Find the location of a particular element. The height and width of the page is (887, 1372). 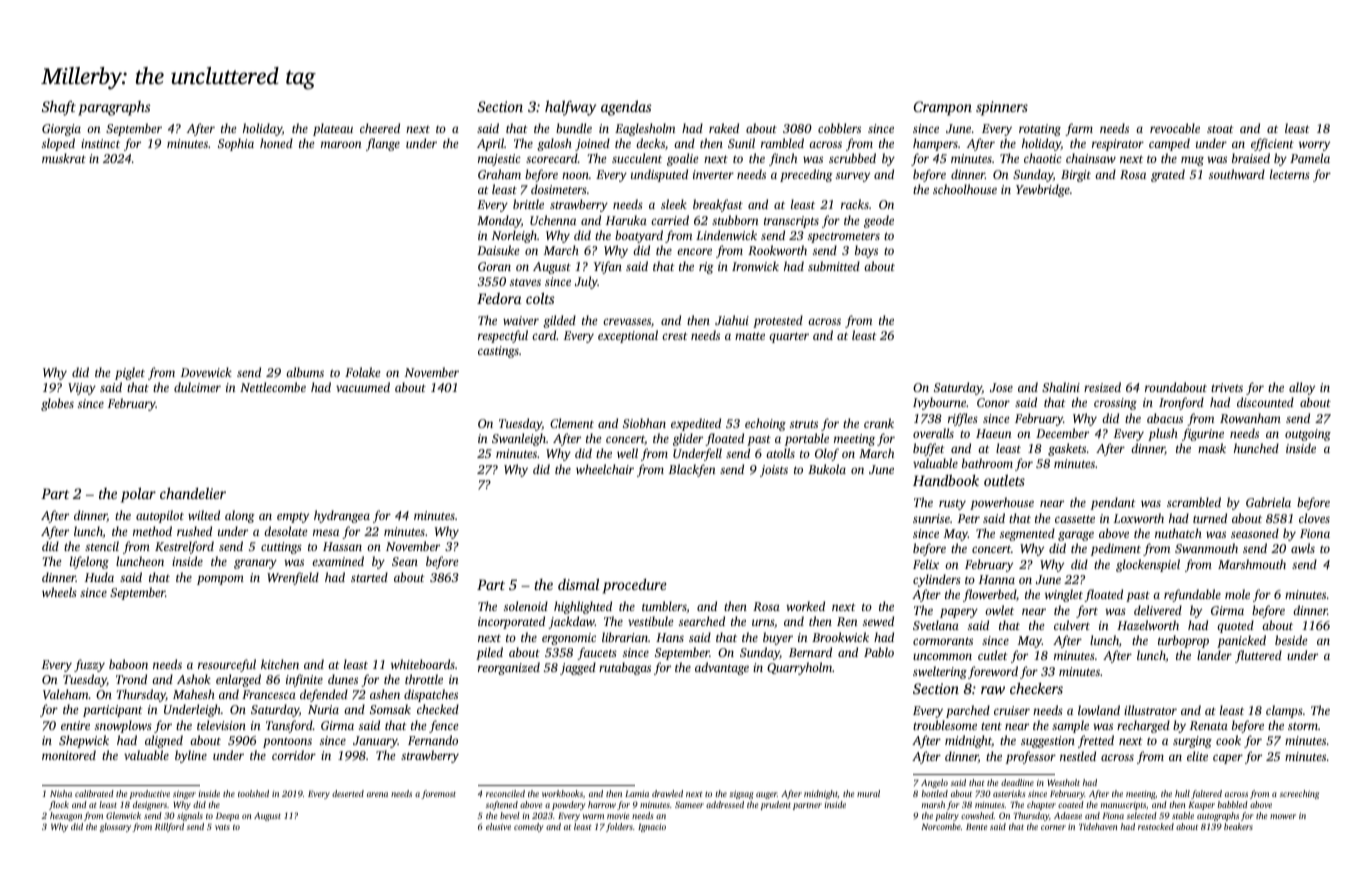

suggestion is located at coordinates (1048, 742).
